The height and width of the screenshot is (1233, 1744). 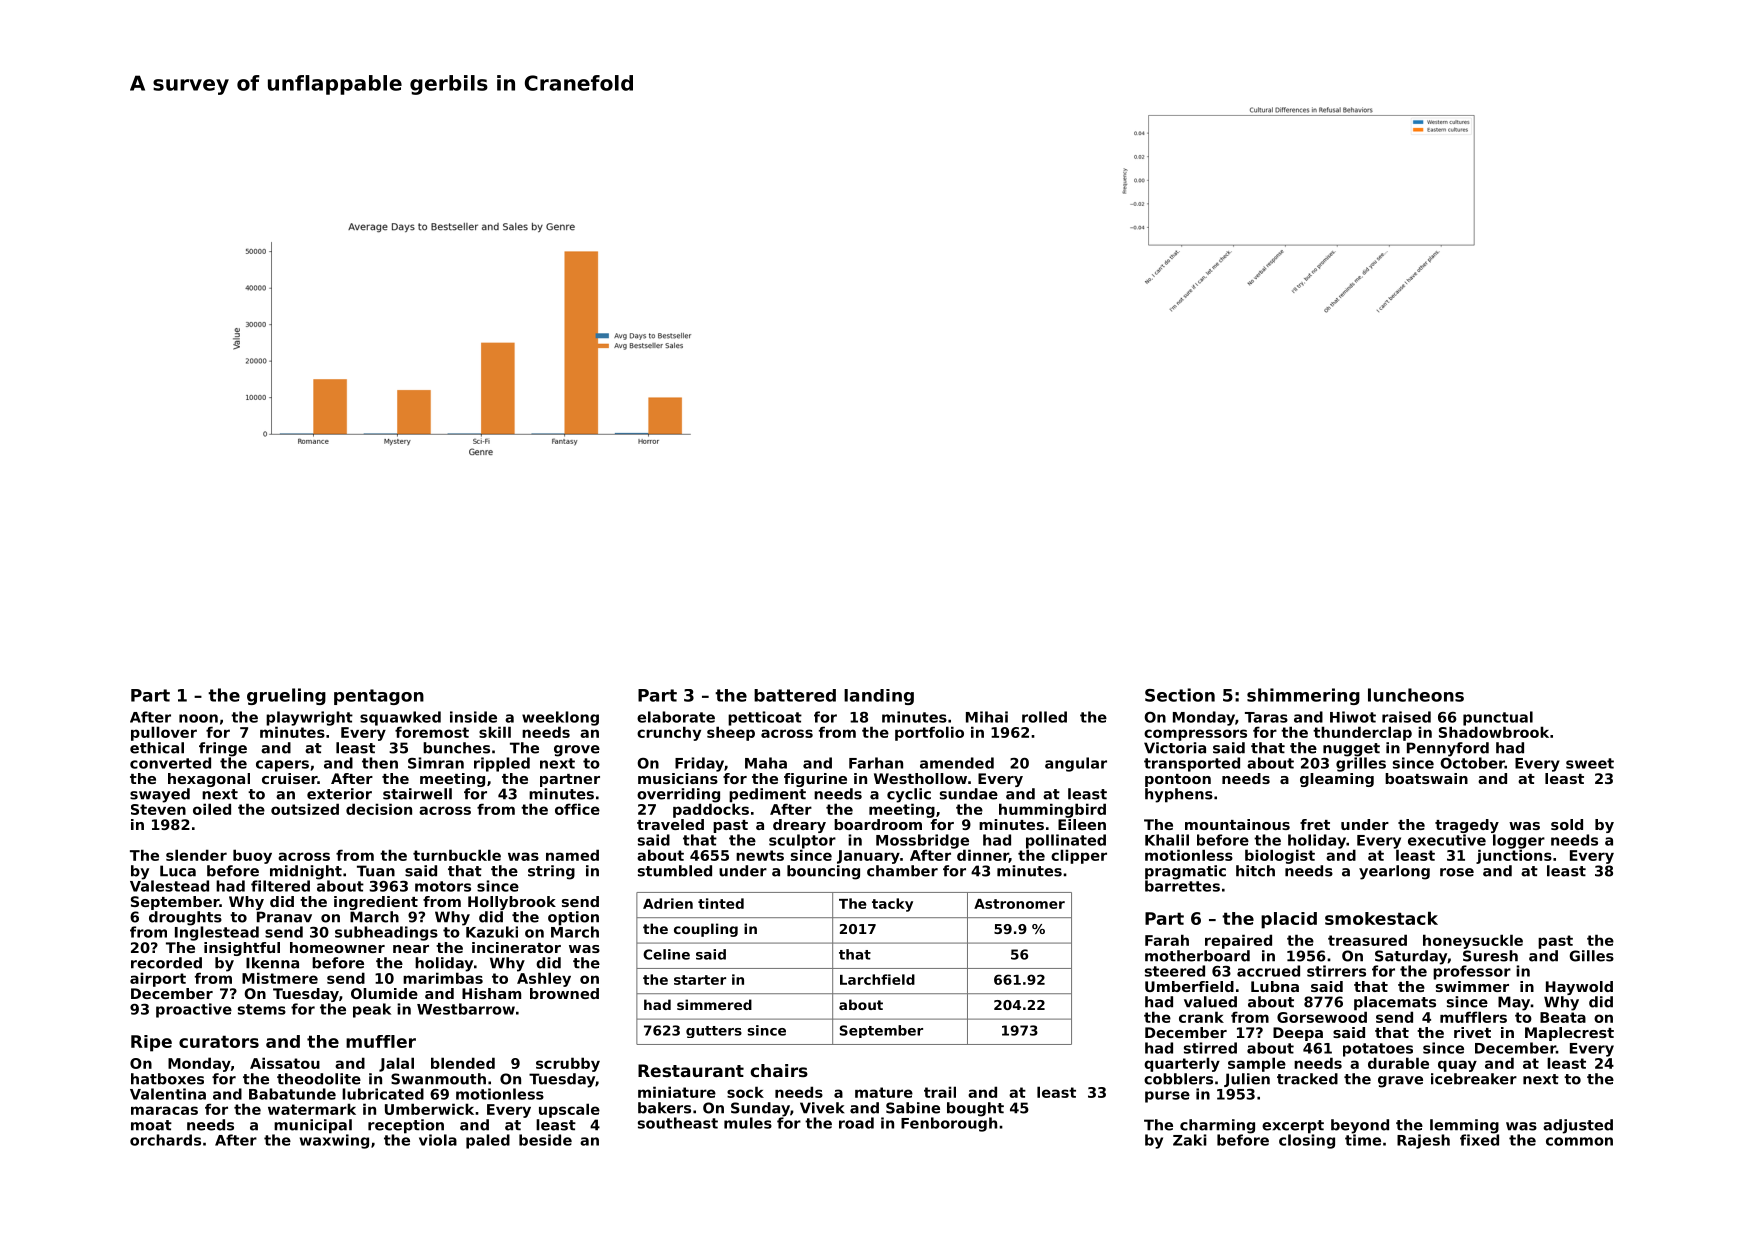 What do you see at coordinates (949, 1124) in the screenshot?
I see `Fenborough` at bounding box center [949, 1124].
